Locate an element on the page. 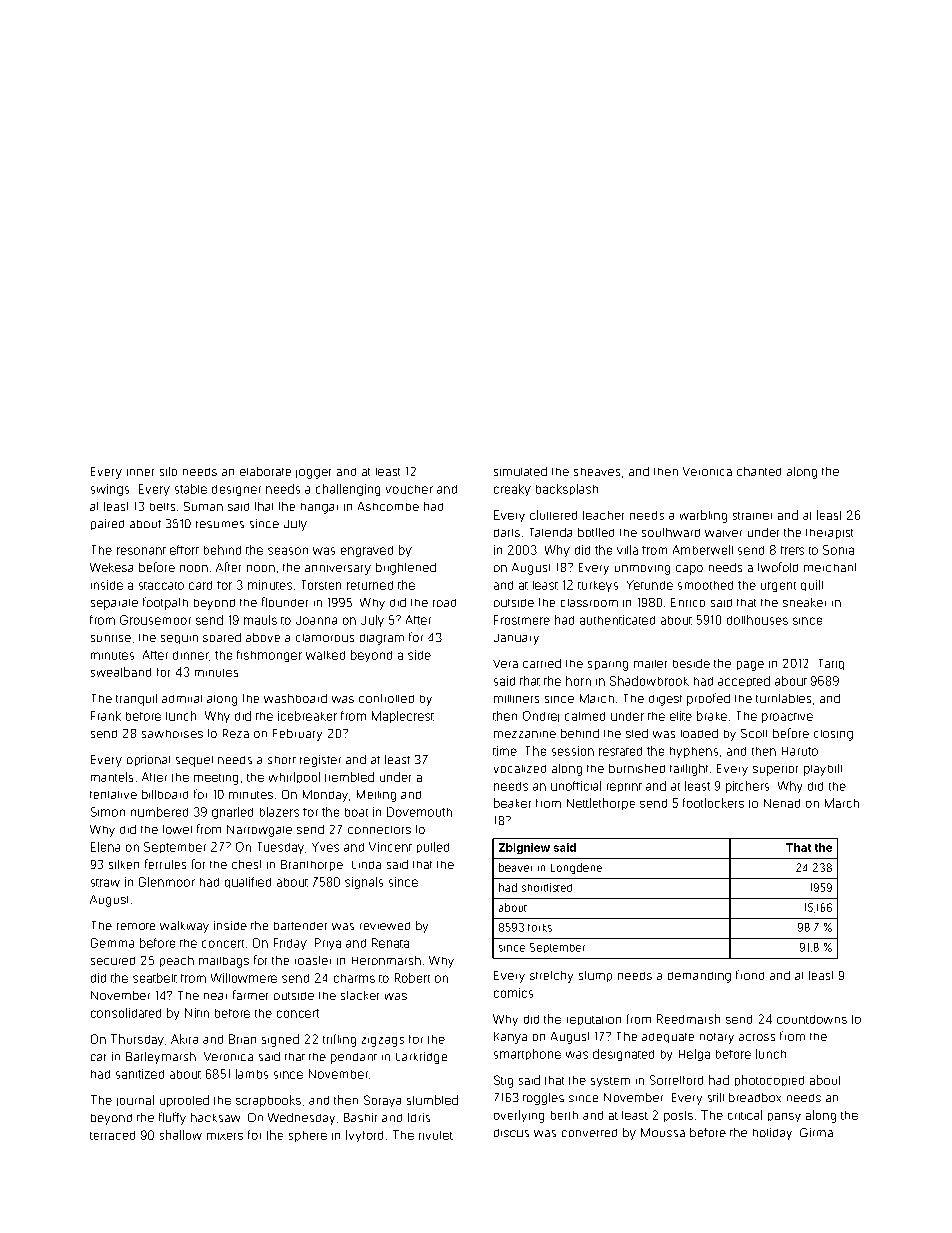 Image resolution: width=952 pixels, height=1233 pixels. soared is located at coordinates (222, 637).
